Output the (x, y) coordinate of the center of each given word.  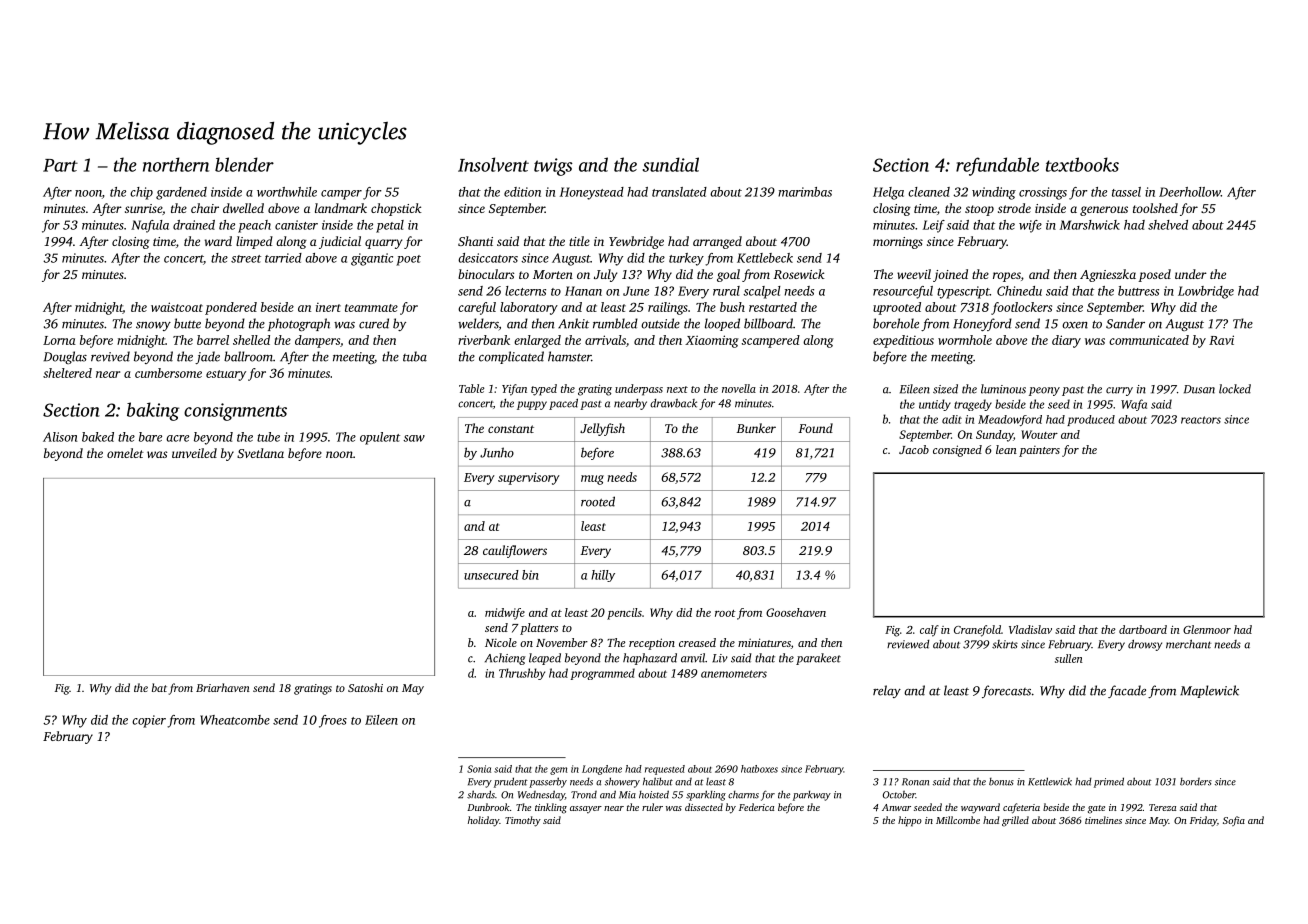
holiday (483, 821)
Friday (1203, 821)
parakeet (818, 659)
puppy (532, 405)
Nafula (150, 226)
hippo (910, 821)
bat (159, 687)
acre (177, 438)
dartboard (1143, 629)
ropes (1007, 277)
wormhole (965, 340)
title (579, 241)
